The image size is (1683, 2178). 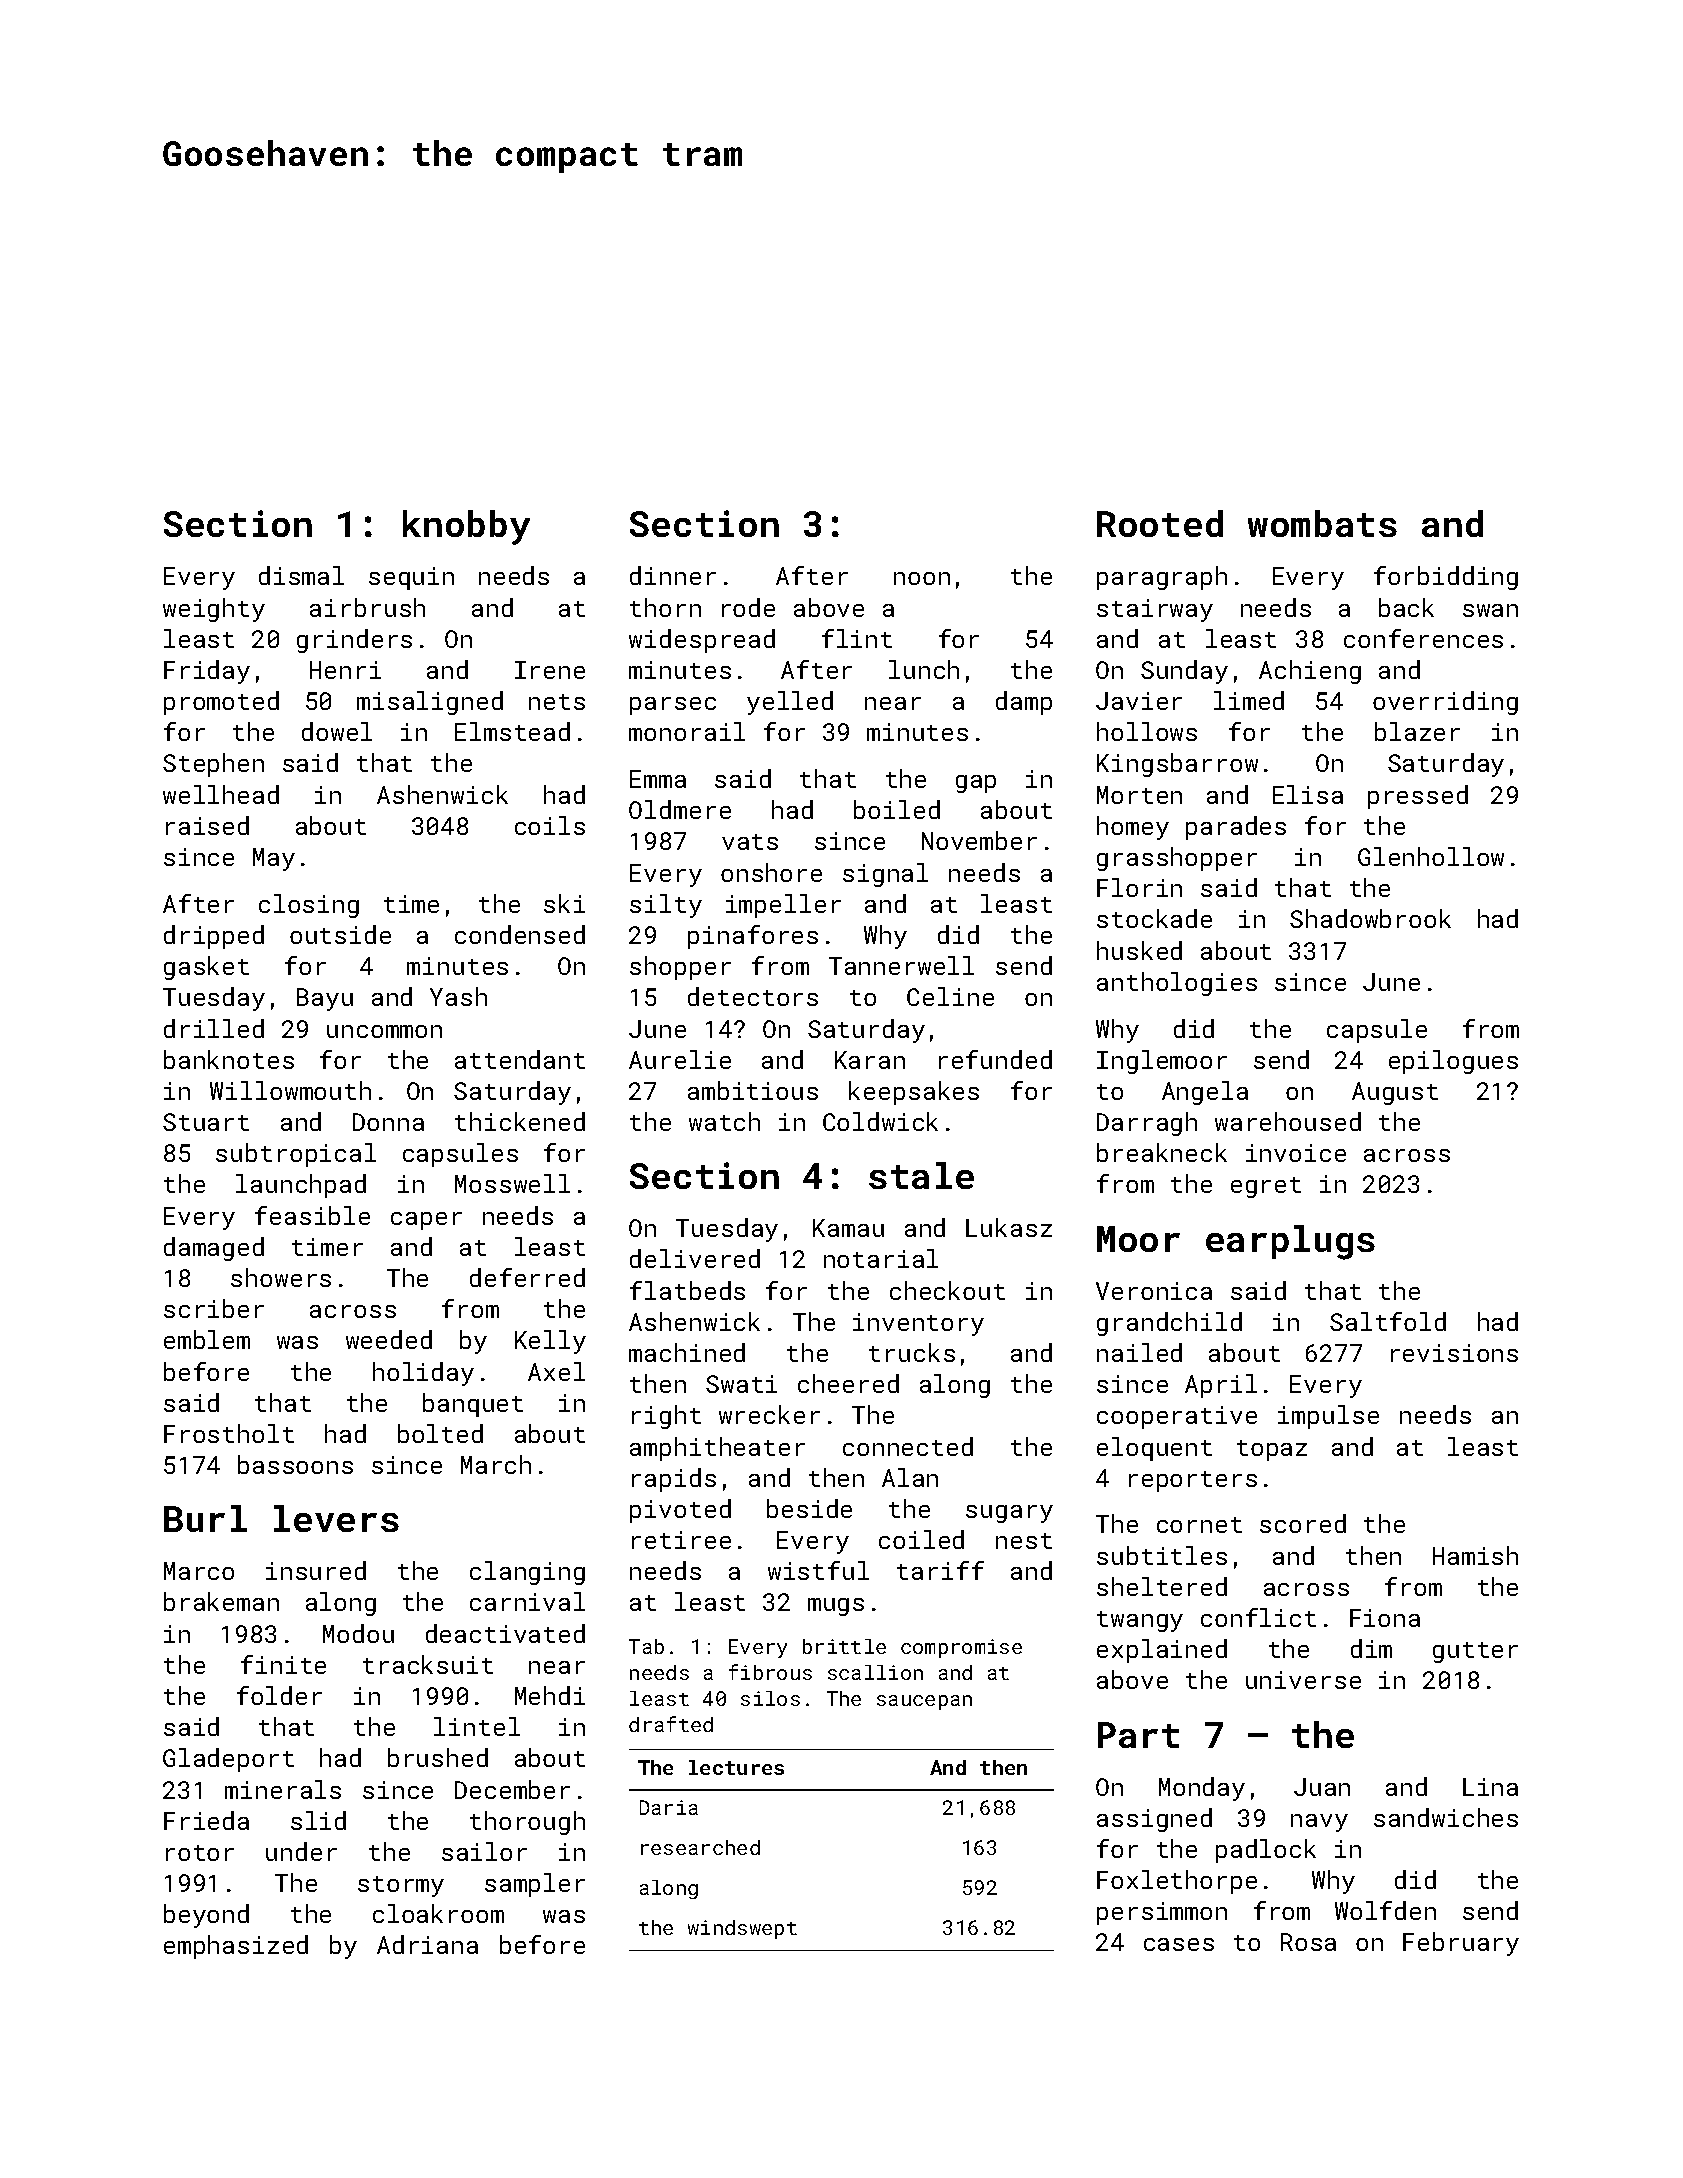 What do you see at coordinates (673, 575) in the screenshot?
I see `dinner` at bounding box center [673, 575].
